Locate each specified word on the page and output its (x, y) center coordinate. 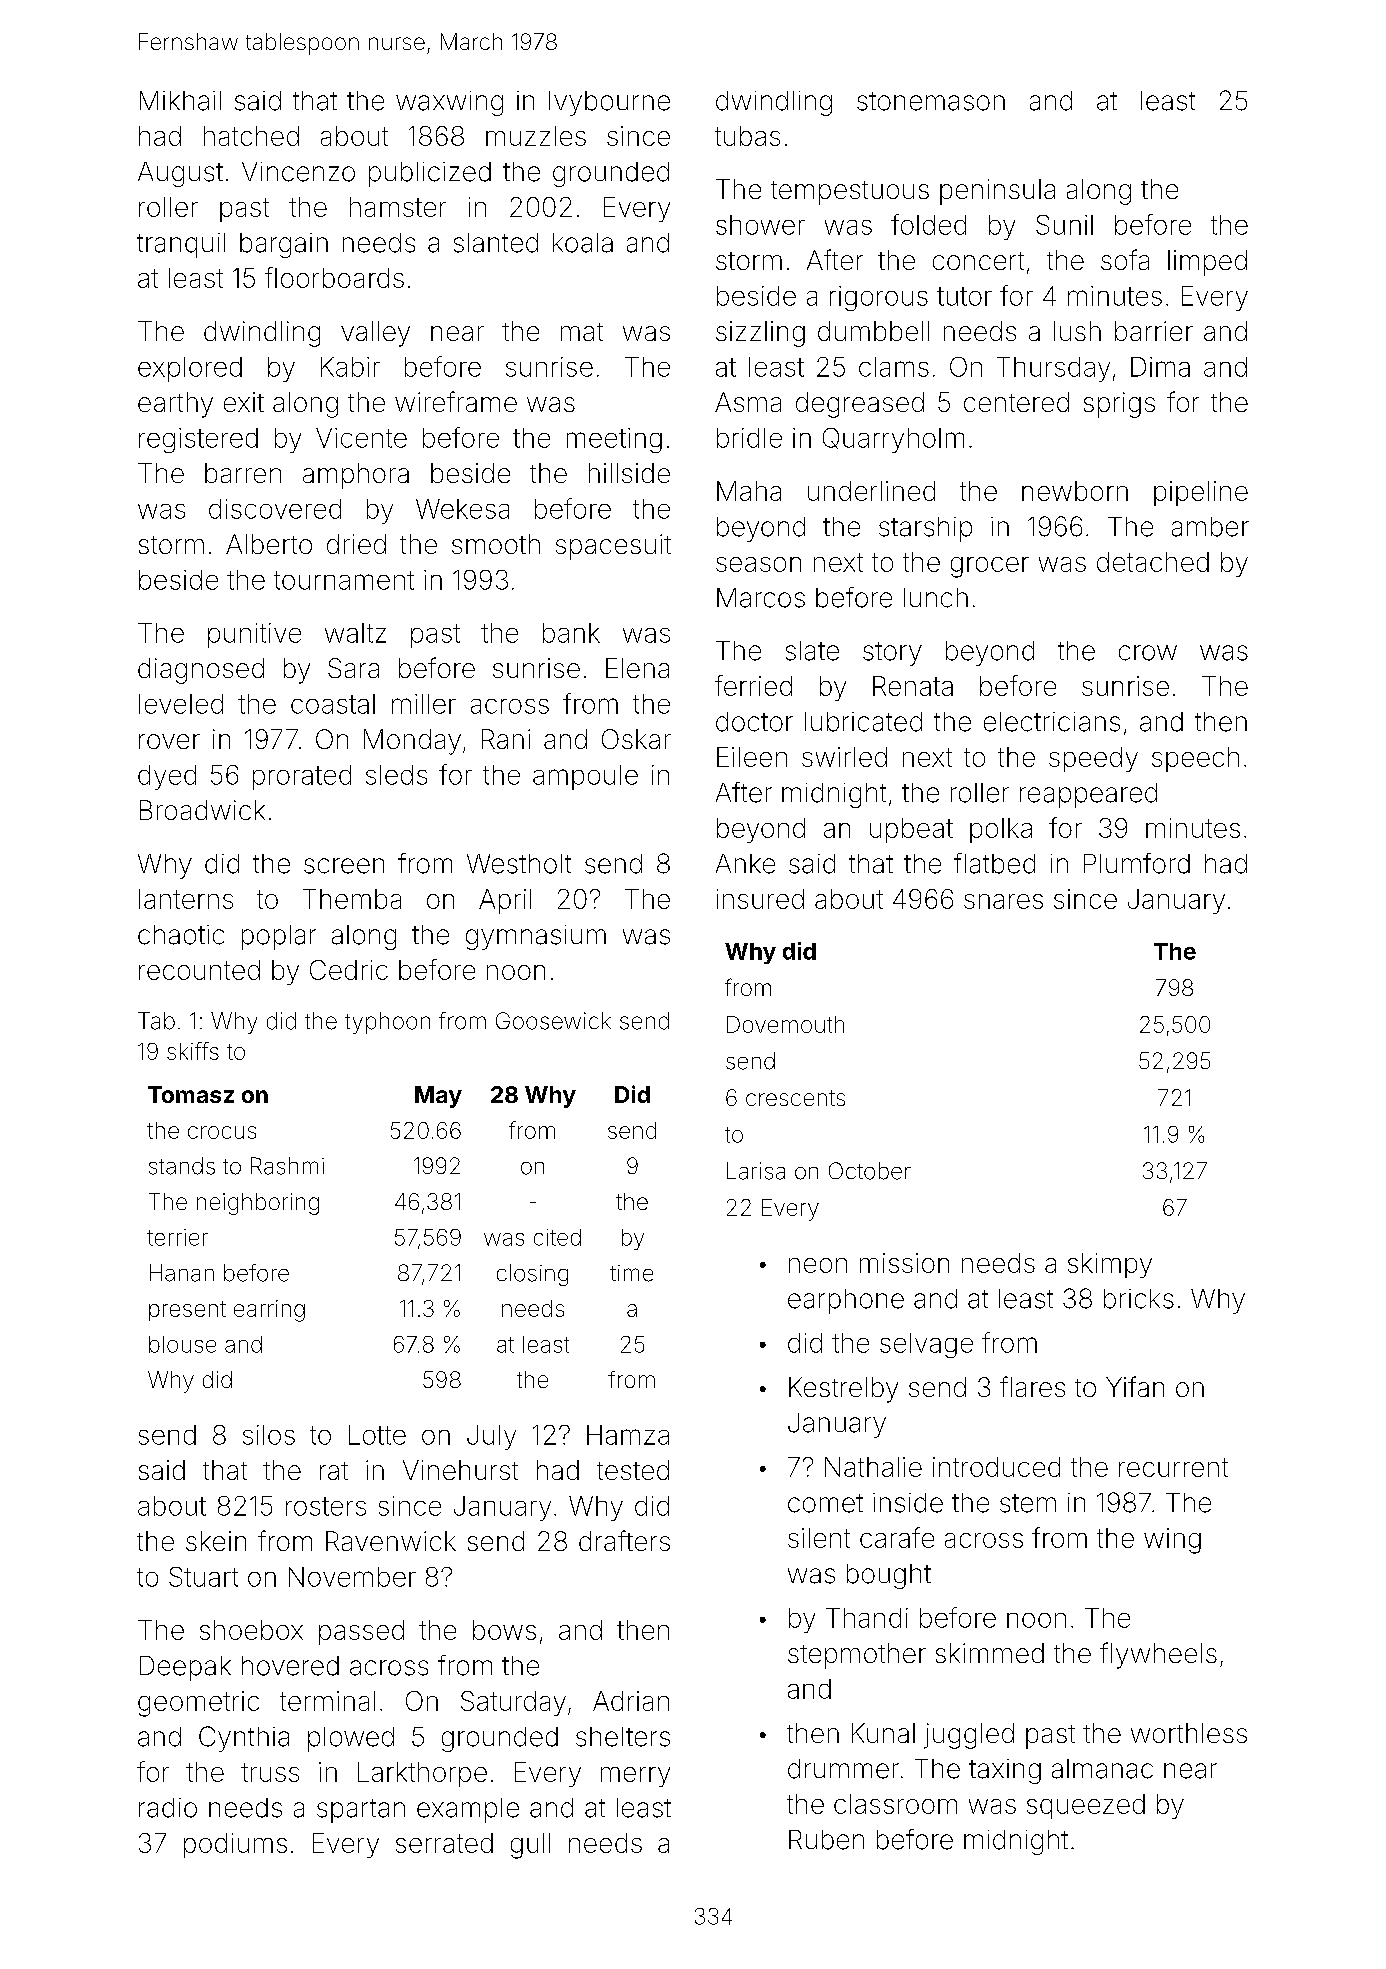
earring (269, 1311)
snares (1003, 901)
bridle (749, 438)
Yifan (1135, 1386)
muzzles (536, 136)
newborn (1075, 491)
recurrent (1173, 1467)
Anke (745, 864)
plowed (351, 1739)
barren (243, 473)
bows (504, 1630)
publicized (430, 174)
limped (1207, 263)
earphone (846, 1301)
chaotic (181, 935)
